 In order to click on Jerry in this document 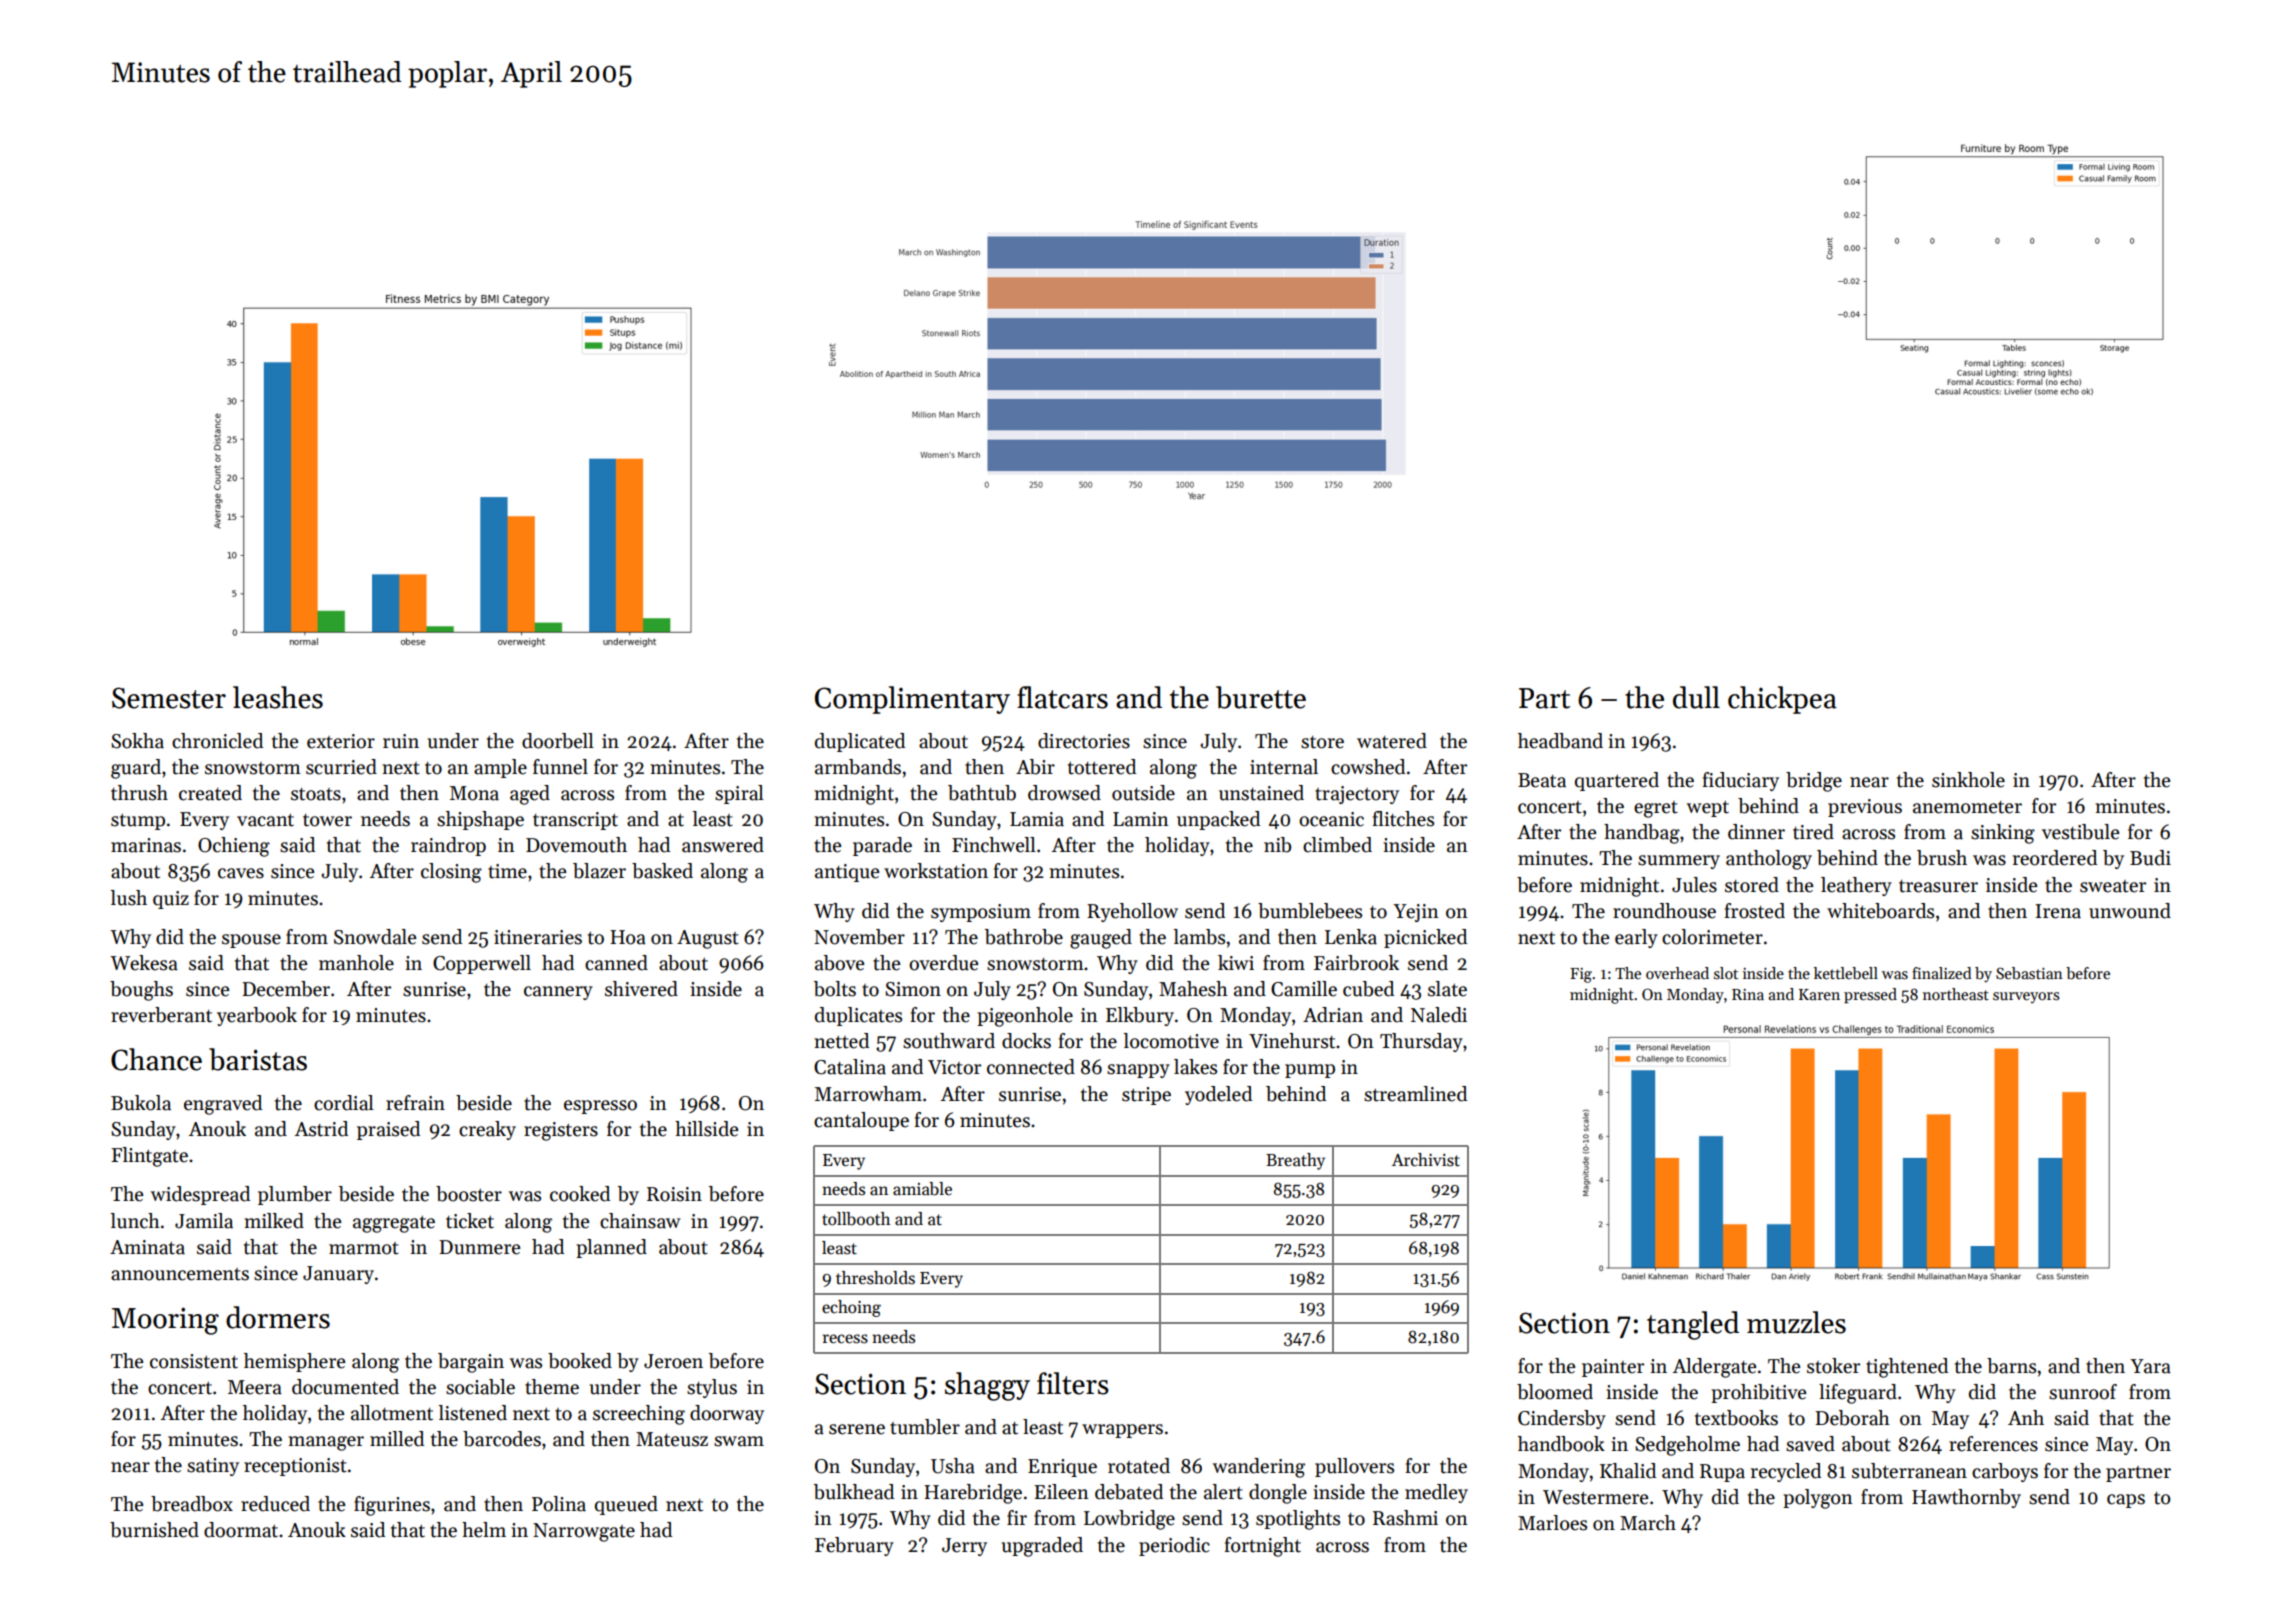, I will do `click(964, 1547)`.
